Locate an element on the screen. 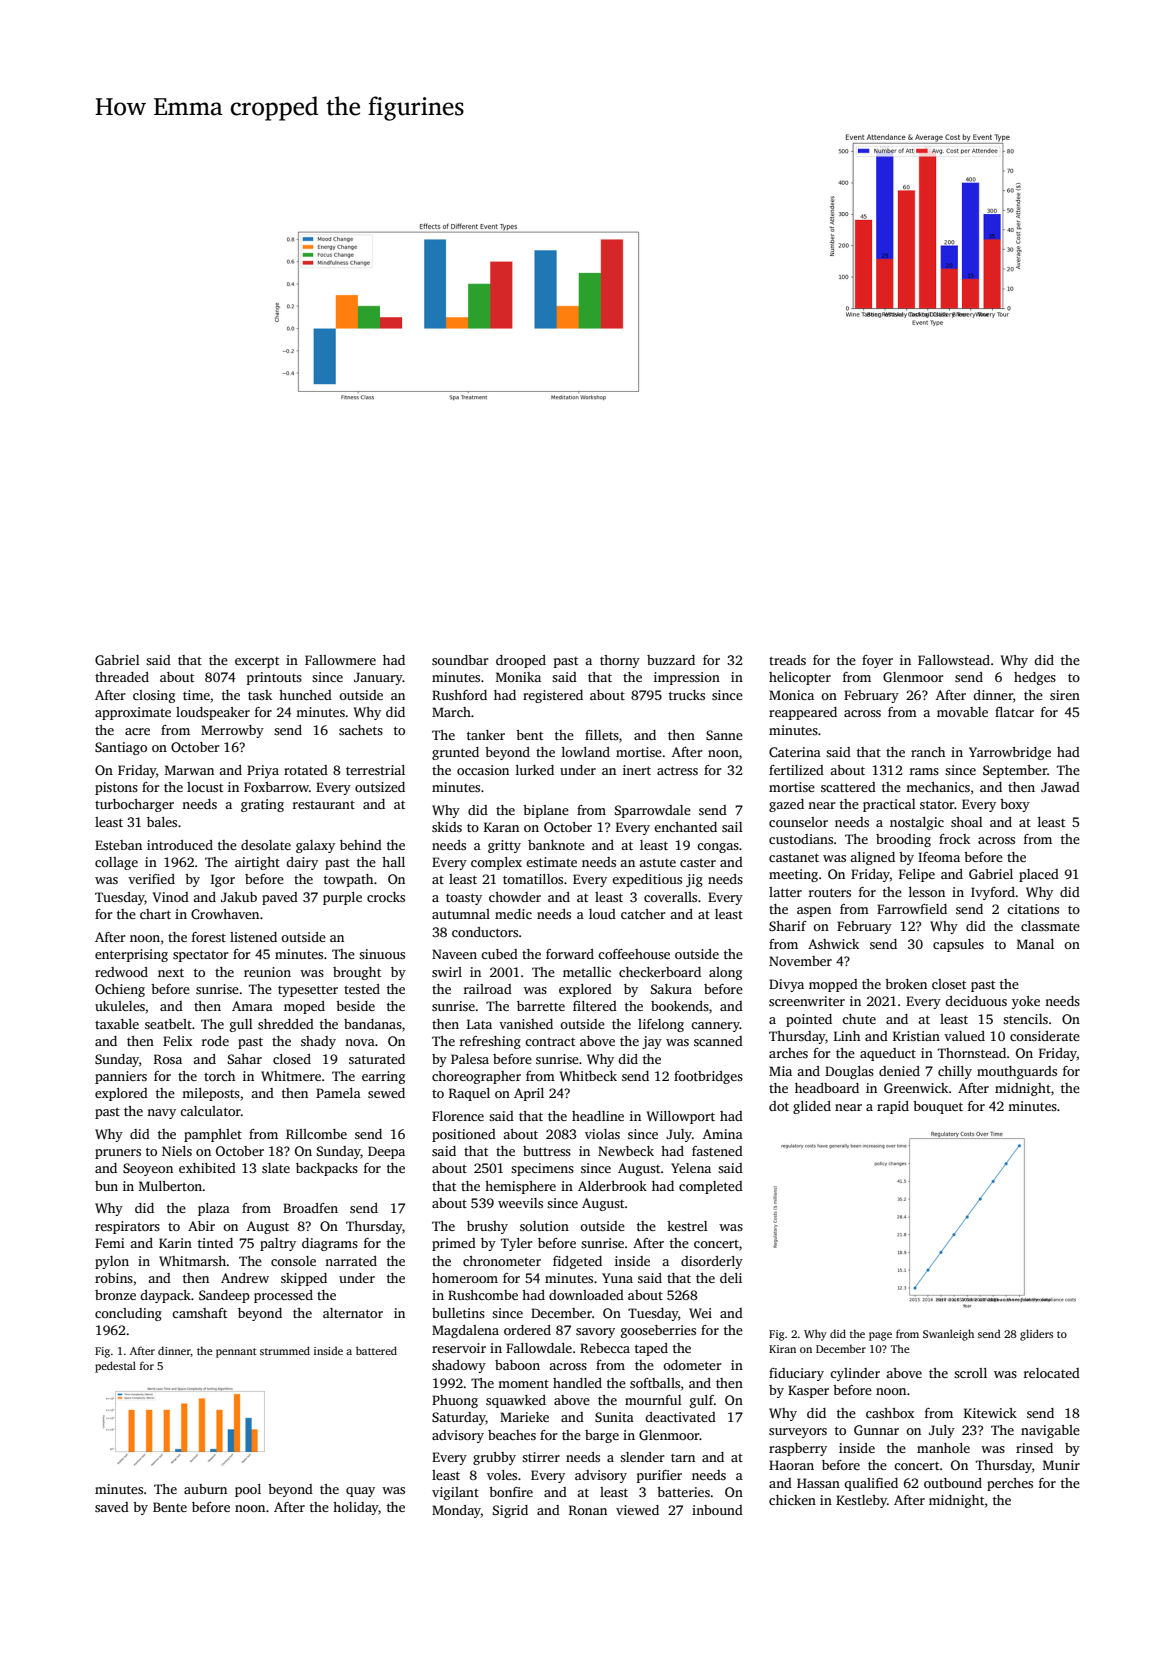  bun is located at coordinates (106, 1186).
